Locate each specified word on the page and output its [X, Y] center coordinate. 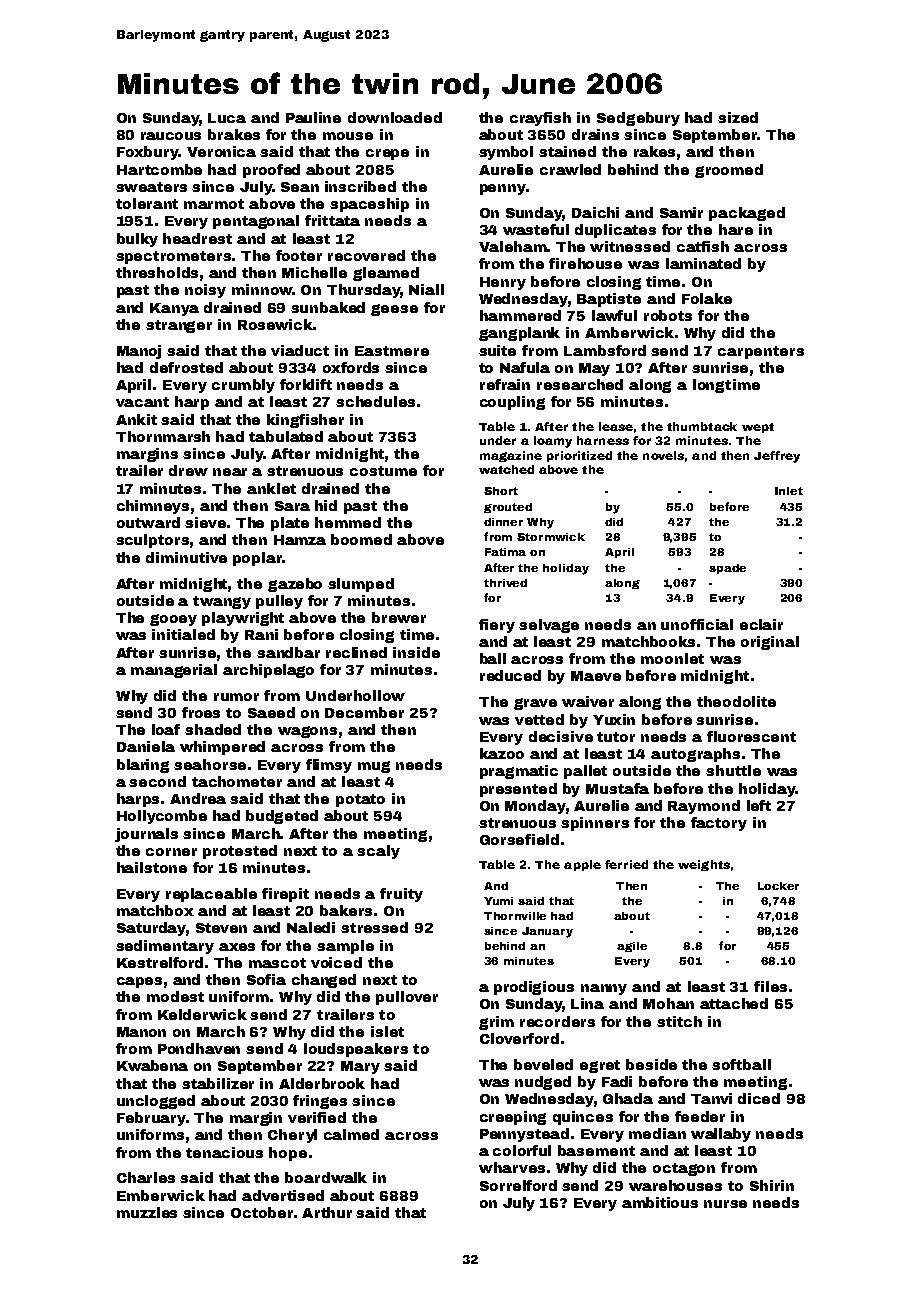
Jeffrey [777, 457]
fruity [401, 895]
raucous [171, 136]
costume [383, 471]
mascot [277, 963]
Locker [778, 886]
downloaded [395, 117]
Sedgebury [638, 119]
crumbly [243, 386]
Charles [146, 1177]
